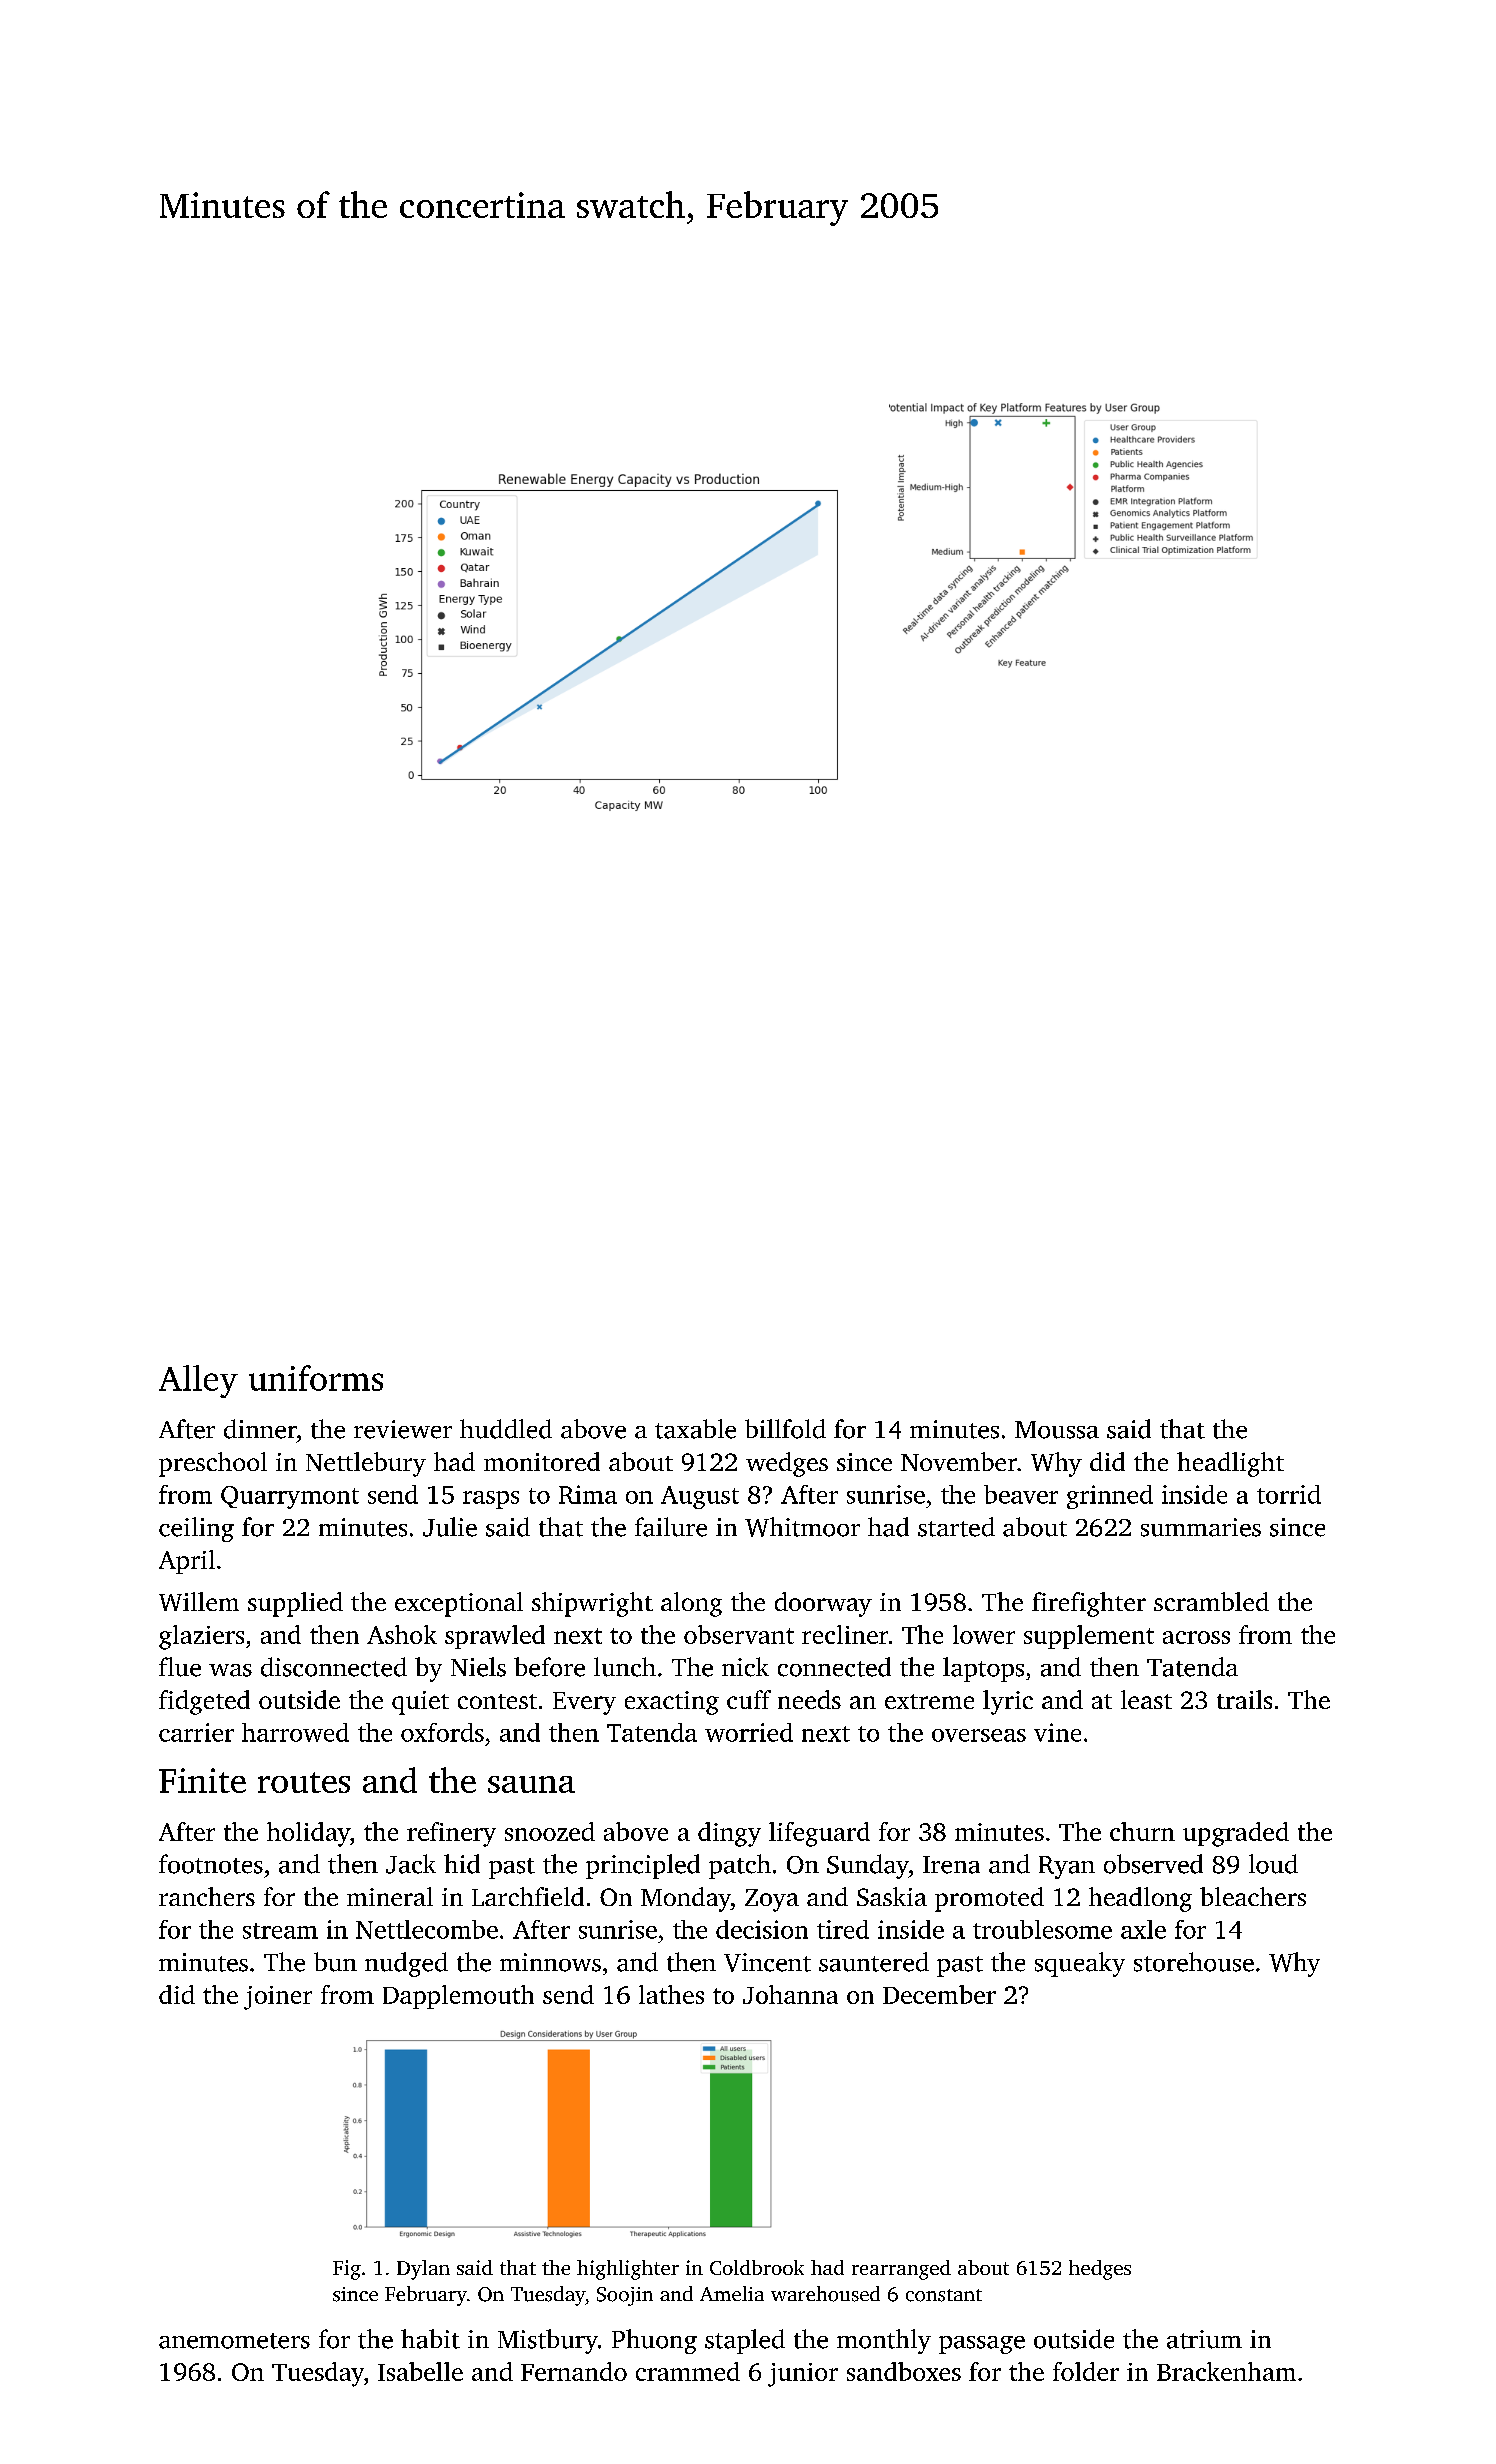 This screenshot has height=2464, width=1496. I want to click on folder, so click(1086, 2371).
